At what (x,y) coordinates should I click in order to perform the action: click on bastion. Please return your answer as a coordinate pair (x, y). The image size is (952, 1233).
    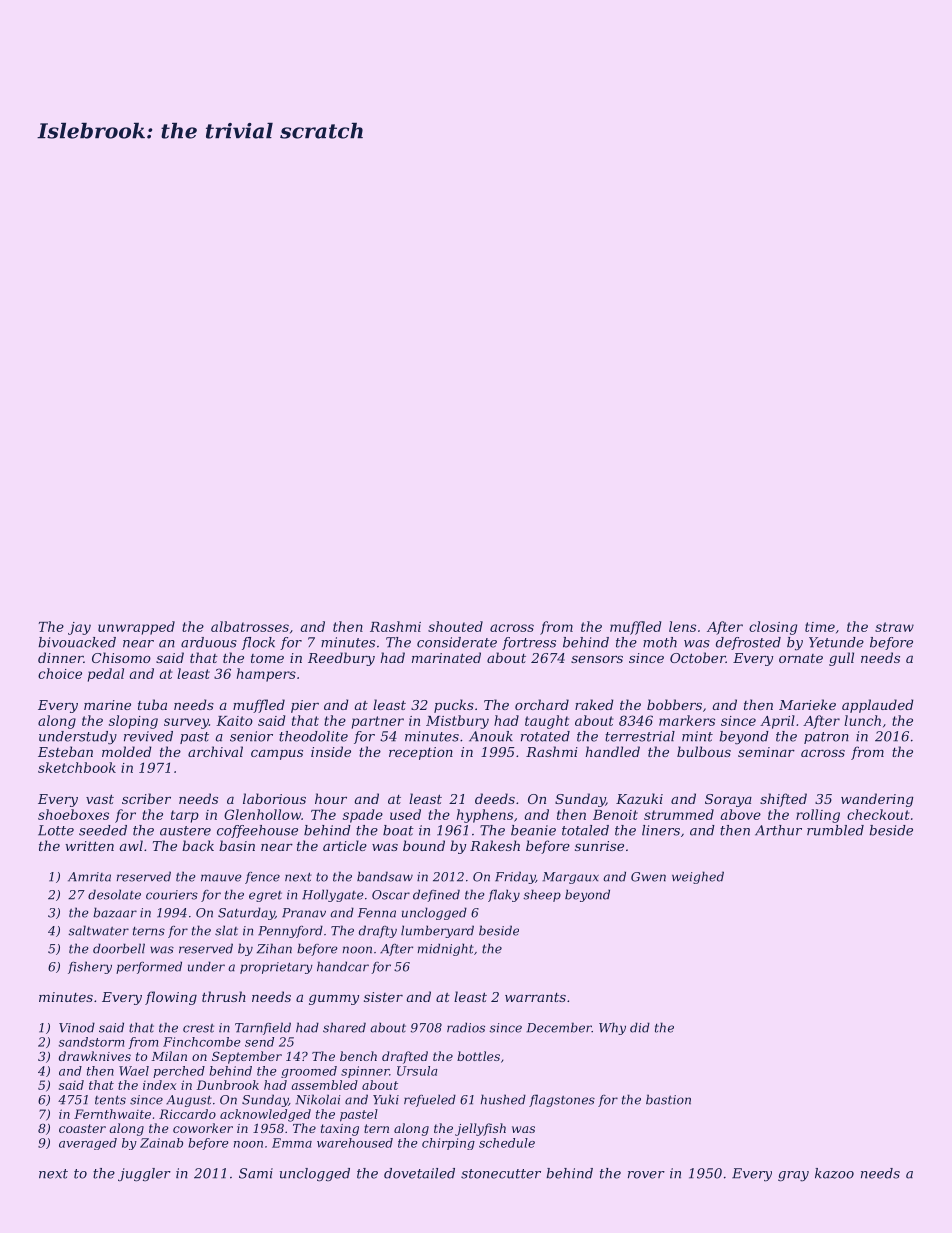
    Looking at the image, I should click on (668, 1099).
